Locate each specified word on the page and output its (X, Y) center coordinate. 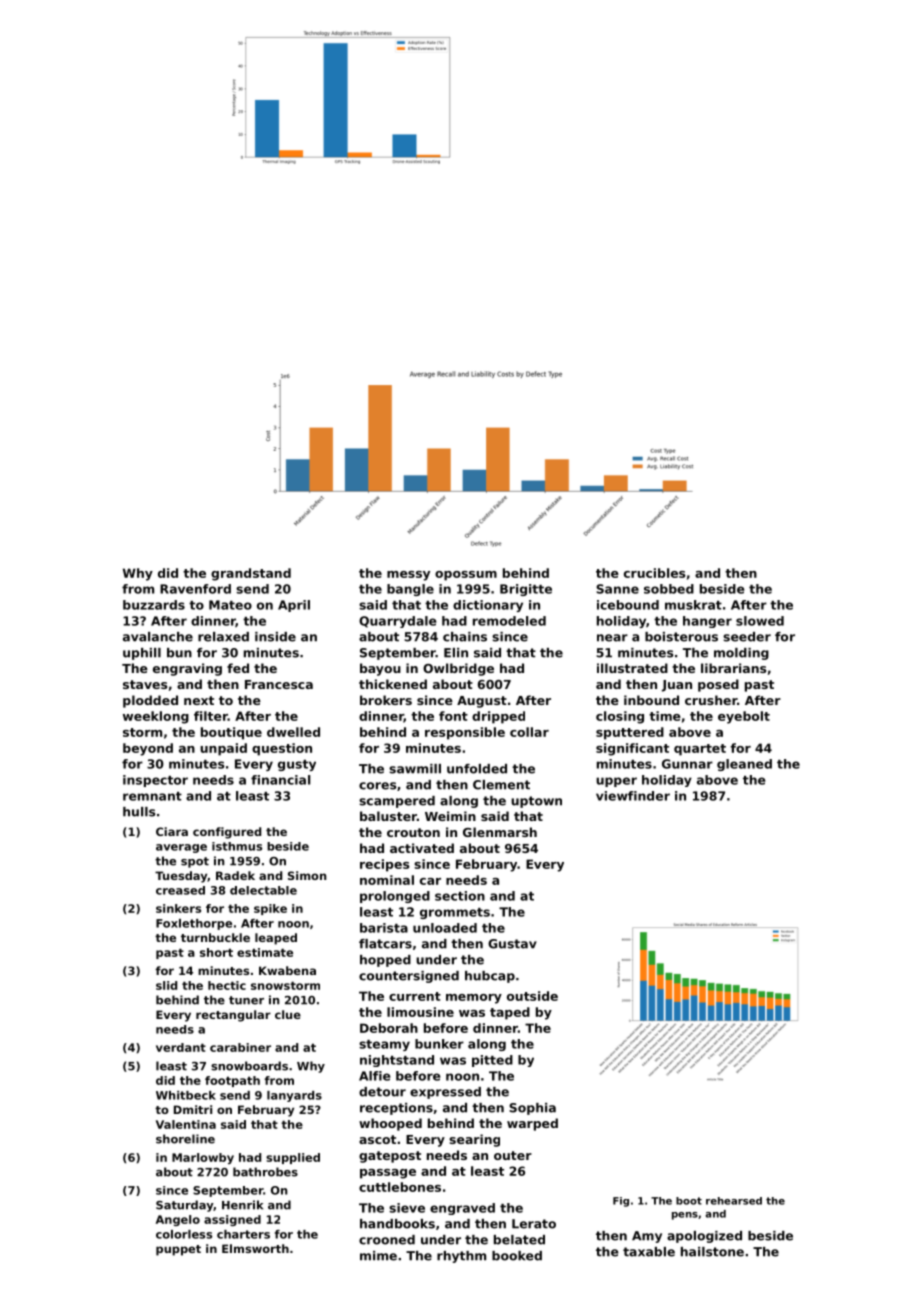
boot (689, 1201)
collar (529, 732)
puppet (178, 1250)
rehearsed (734, 1201)
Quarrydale (397, 622)
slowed (760, 621)
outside (532, 996)
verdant (181, 1047)
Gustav (512, 944)
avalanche (158, 637)
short (216, 952)
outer (513, 1155)
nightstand (397, 1061)
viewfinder (633, 796)
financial (280, 780)
